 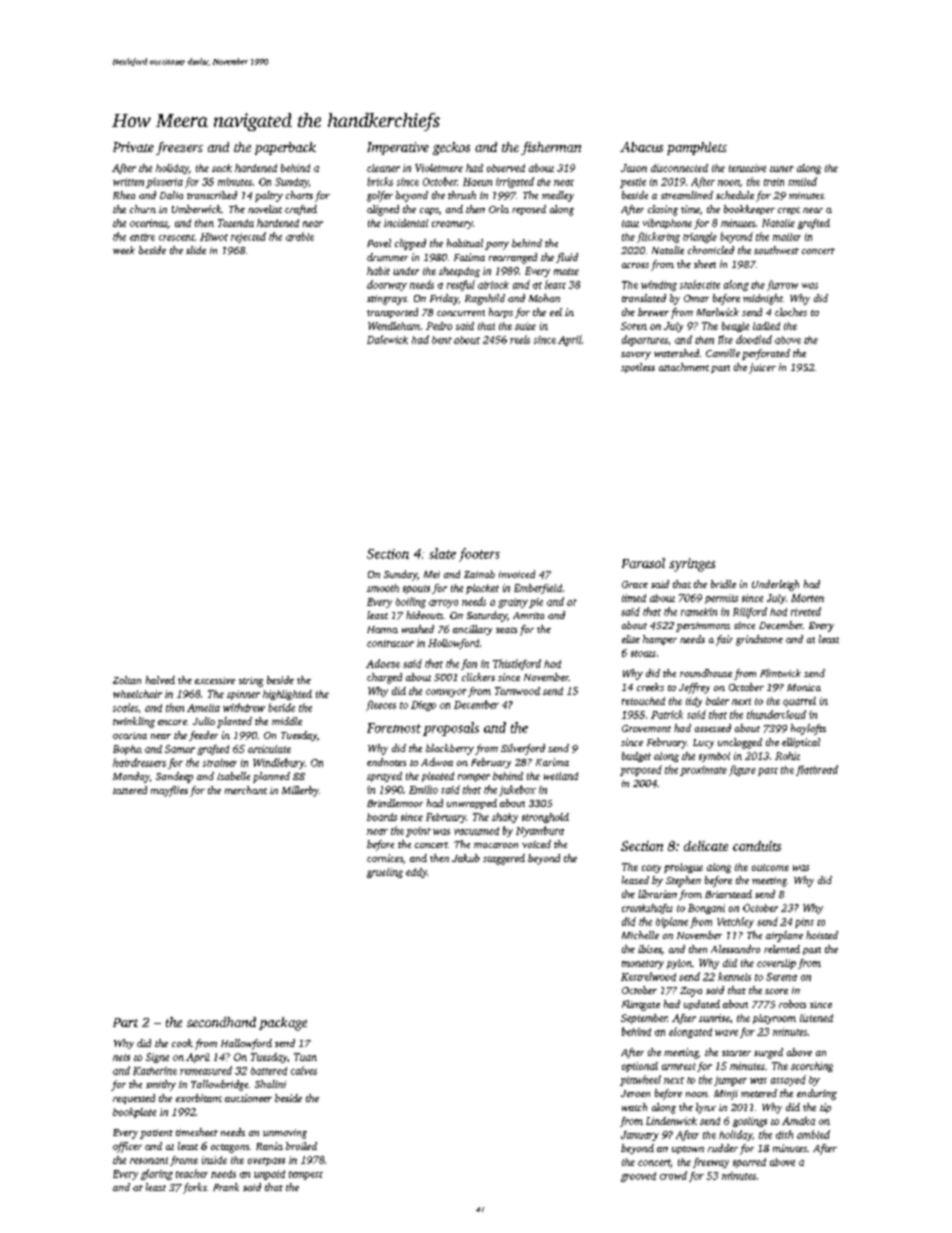 What do you see at coordinates (221, 1022) in the image?
I see `secondhand` at bounding box center [221, 1022].
